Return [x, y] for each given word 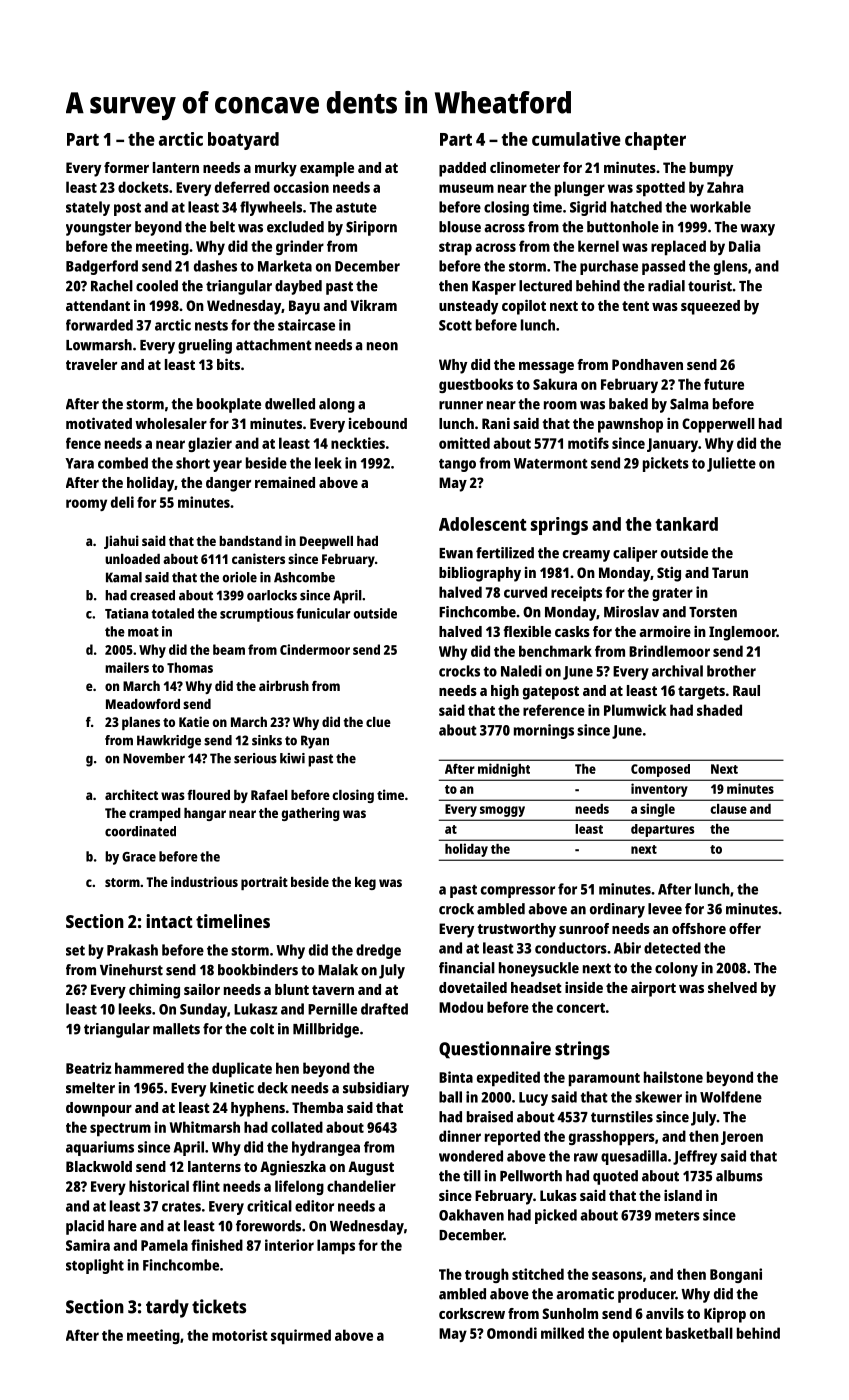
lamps [336, 1247]
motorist [240, 1335]
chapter [655, 141]
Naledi [521, 671]
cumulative [576, 139]
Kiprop [725, 1315]
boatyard [243, 141]
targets [701, 693]
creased [152, 595]
